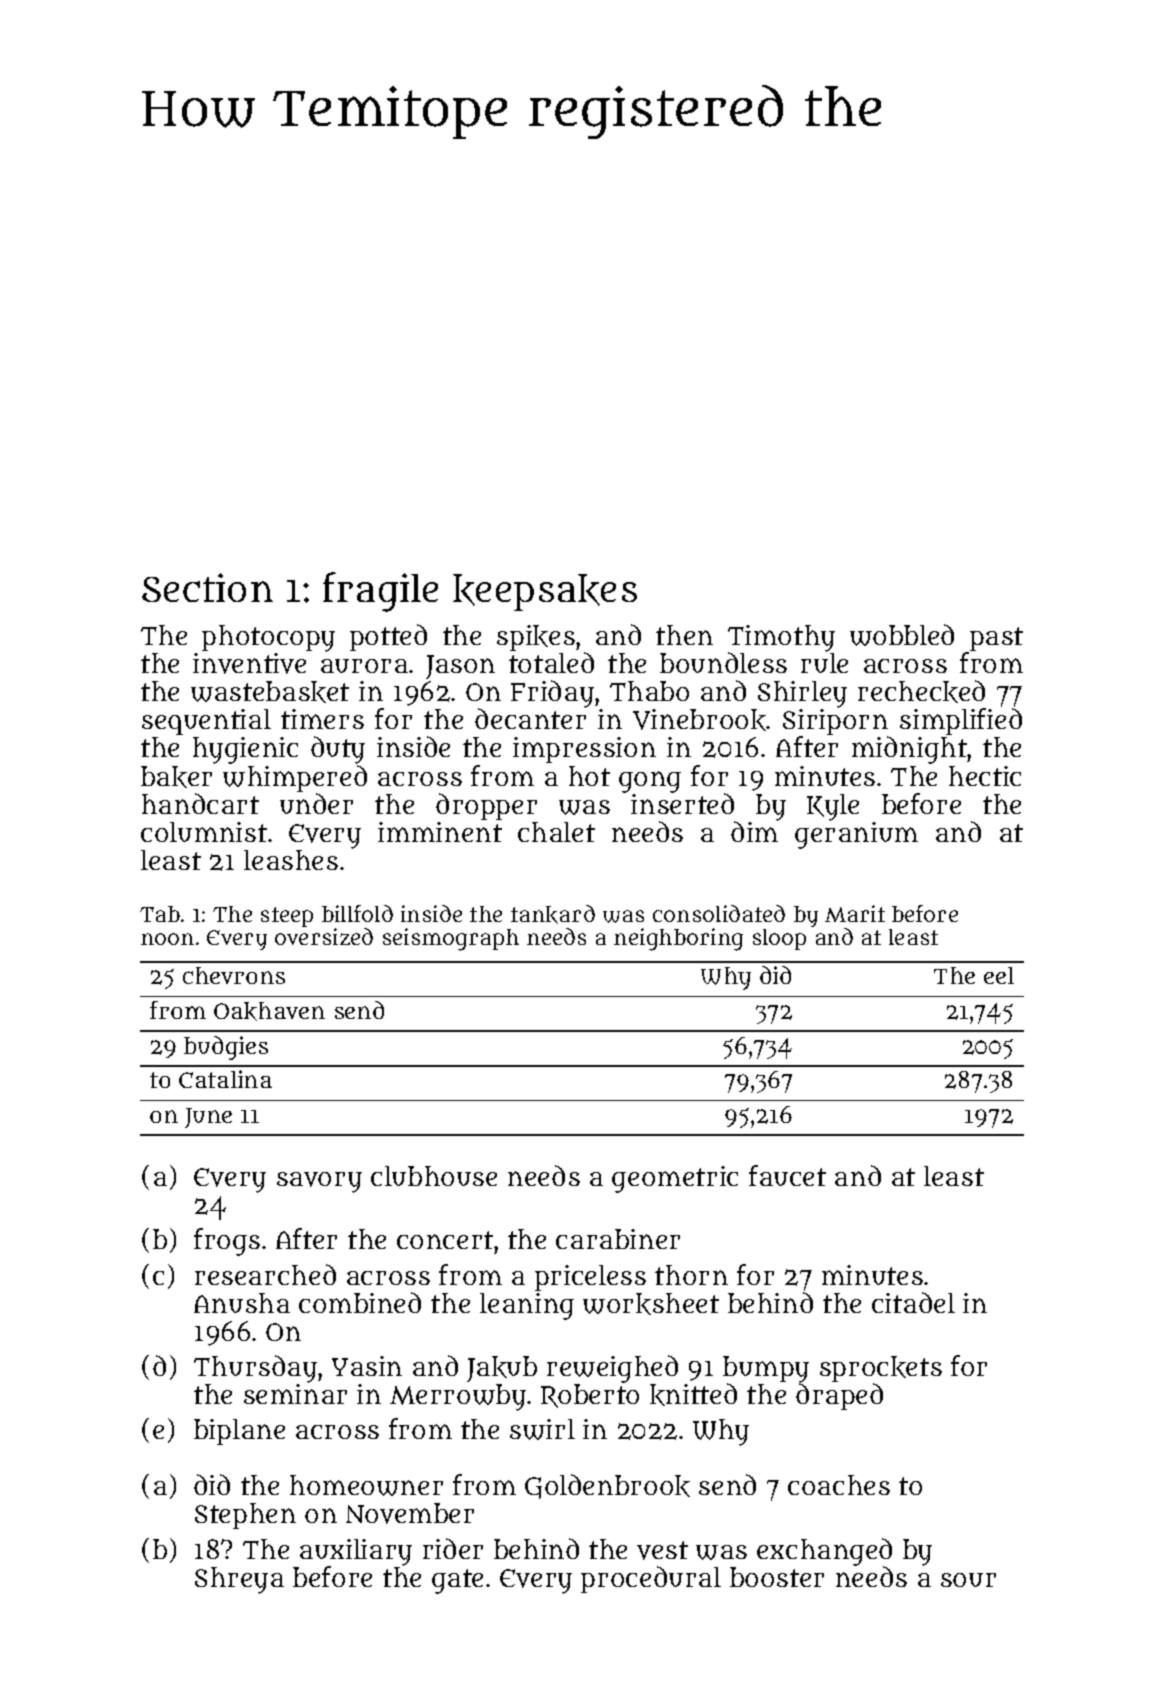 This image has height=1686, width=1164. What do you see at coordinates (545, 592) in the image?
I see `keepsakes` at bounding box center [545, 592].
